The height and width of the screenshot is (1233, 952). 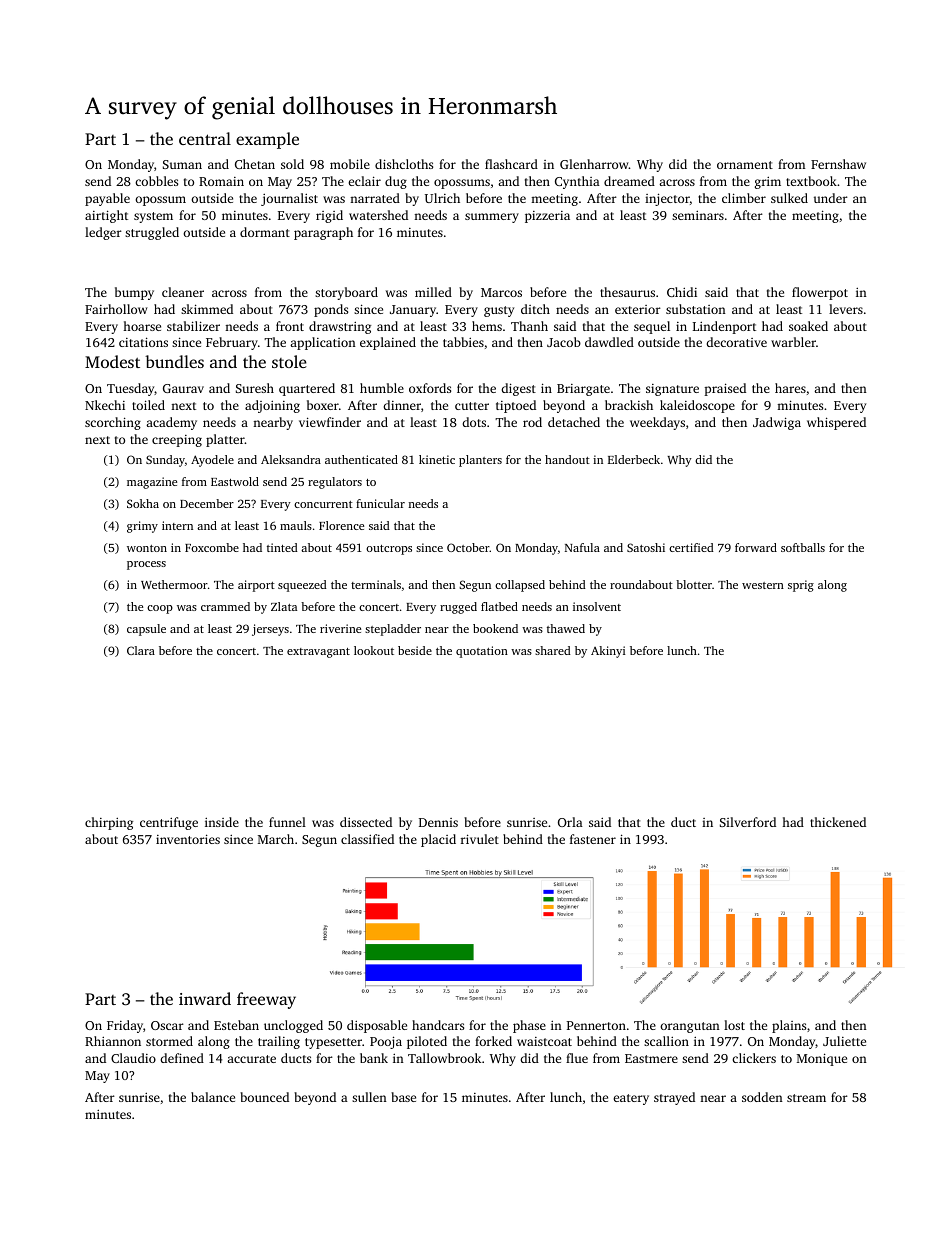 I want to click on ponds, so click(x=331, y=310).
